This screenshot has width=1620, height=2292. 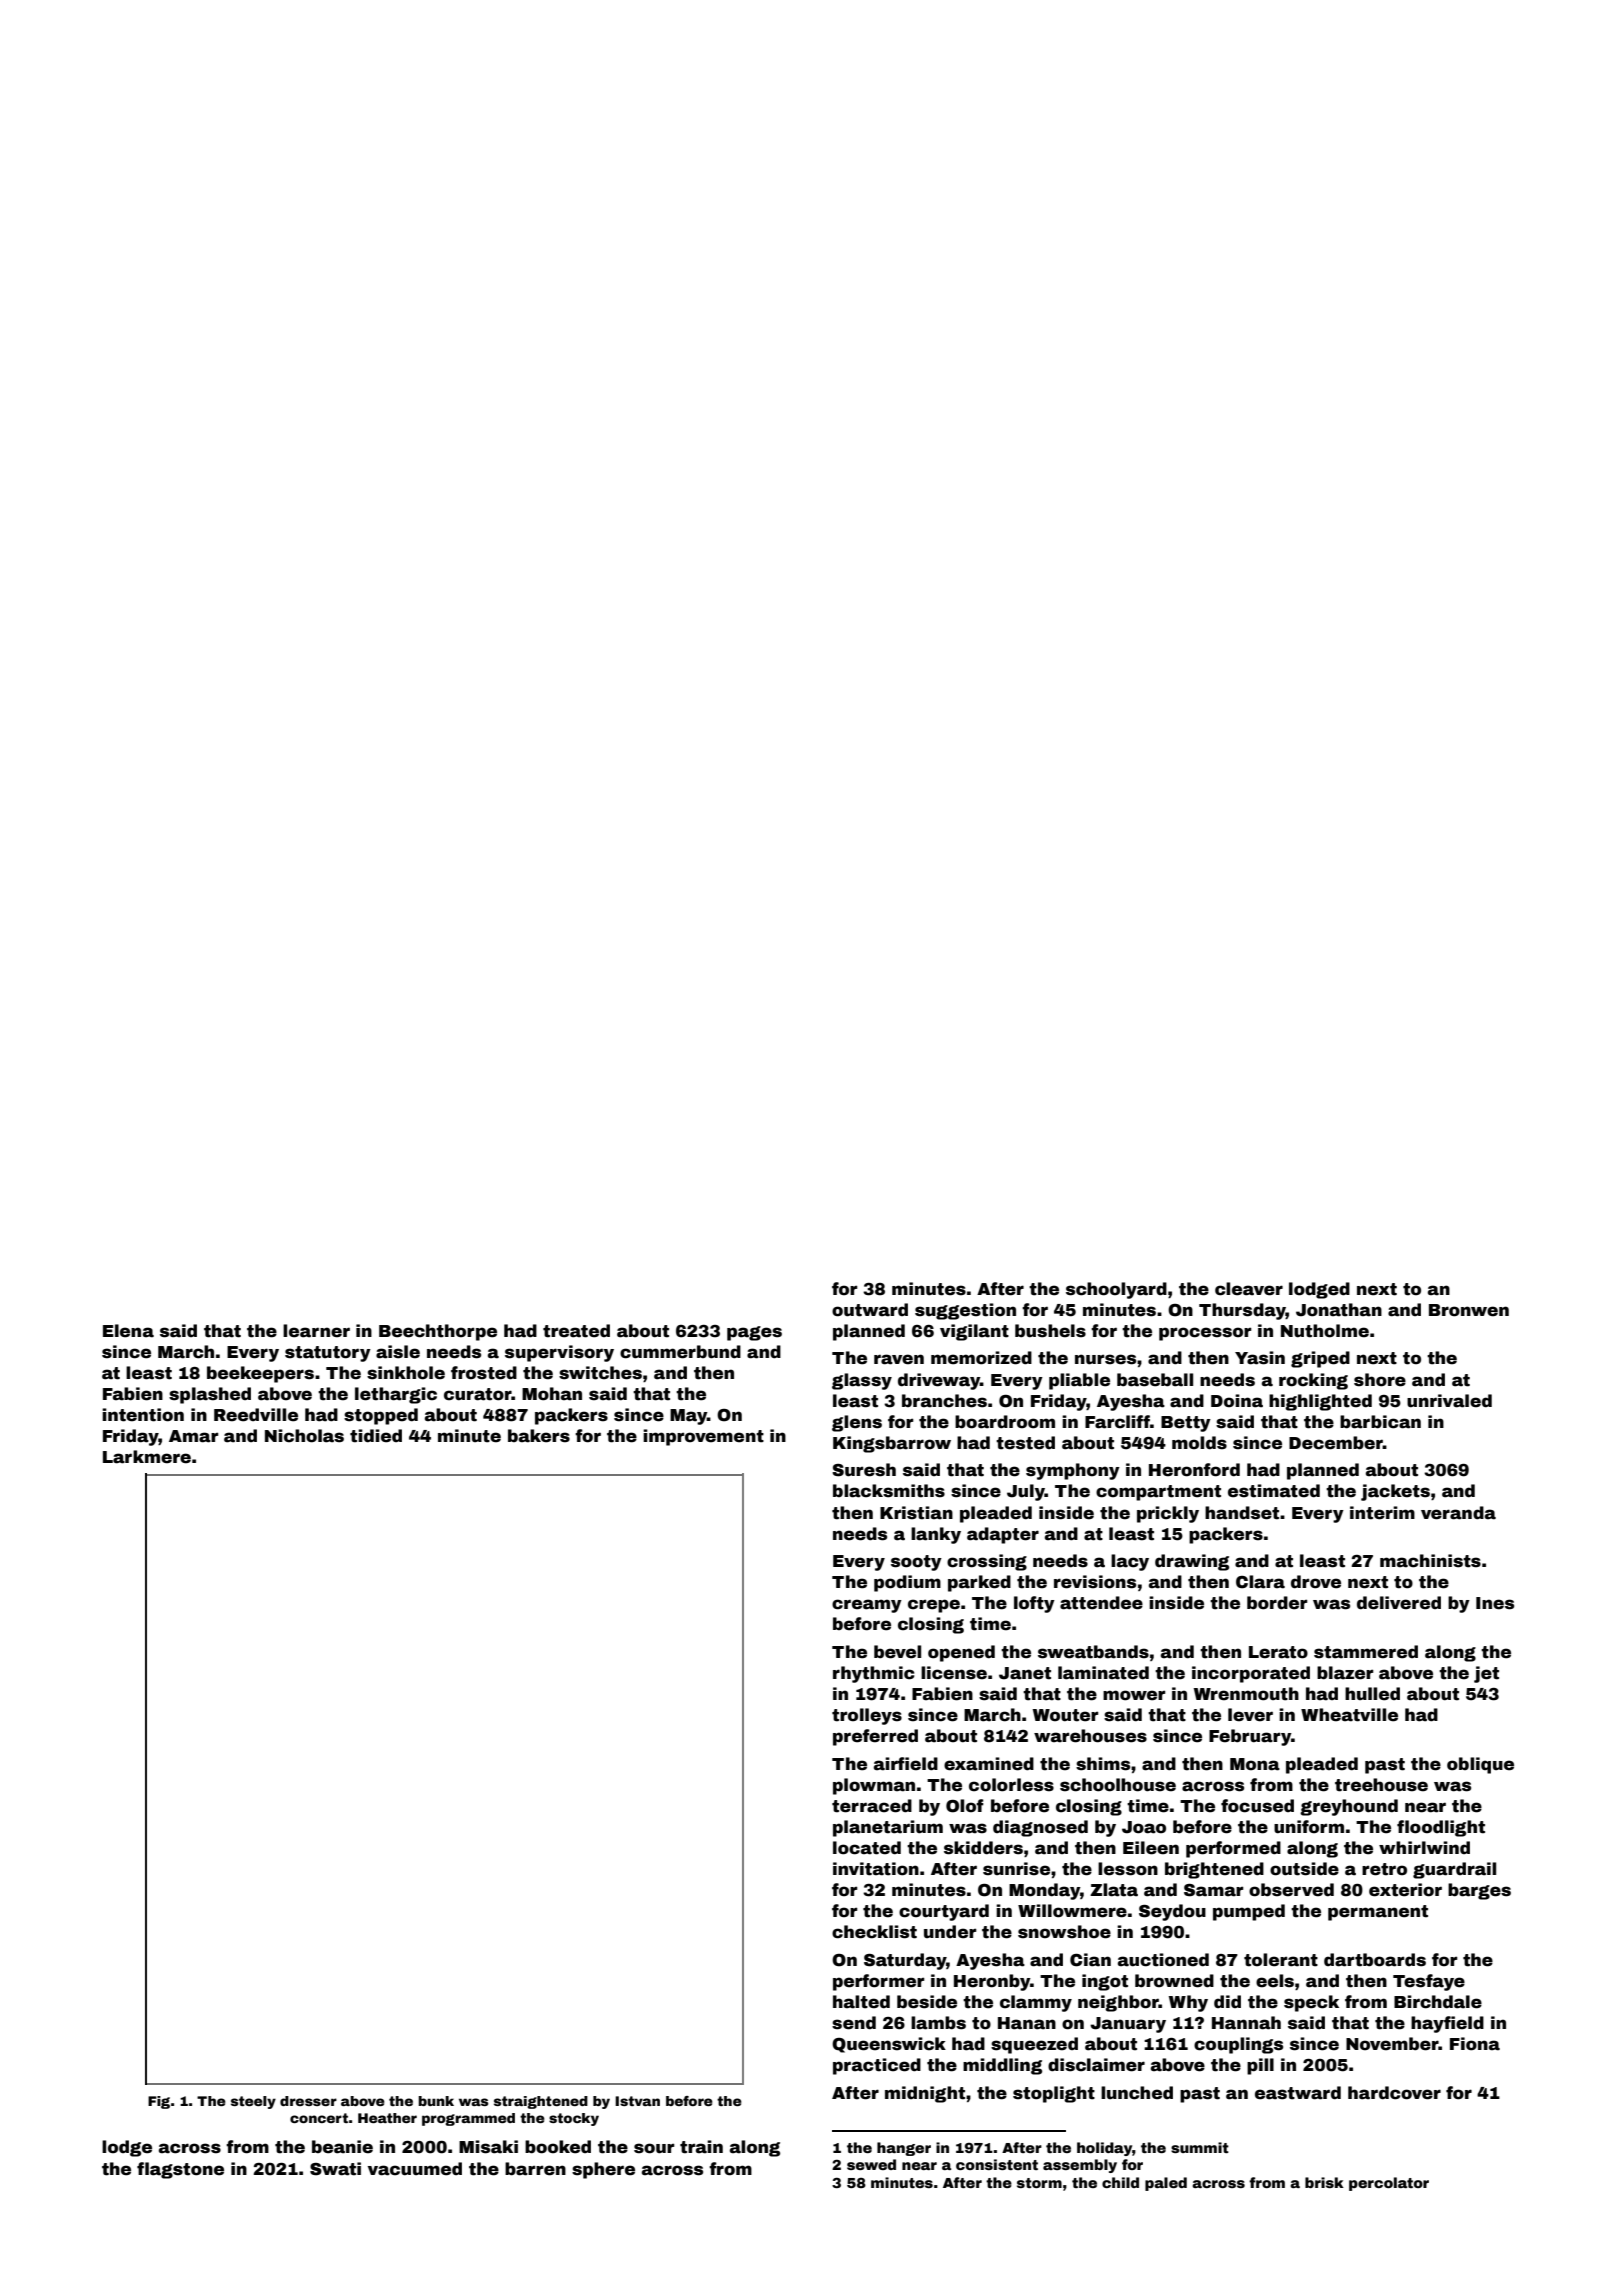 What do you see at coordinates (436, 2101) in the screenshot?
I see `bunk` at bounding box center [436, 2101].
